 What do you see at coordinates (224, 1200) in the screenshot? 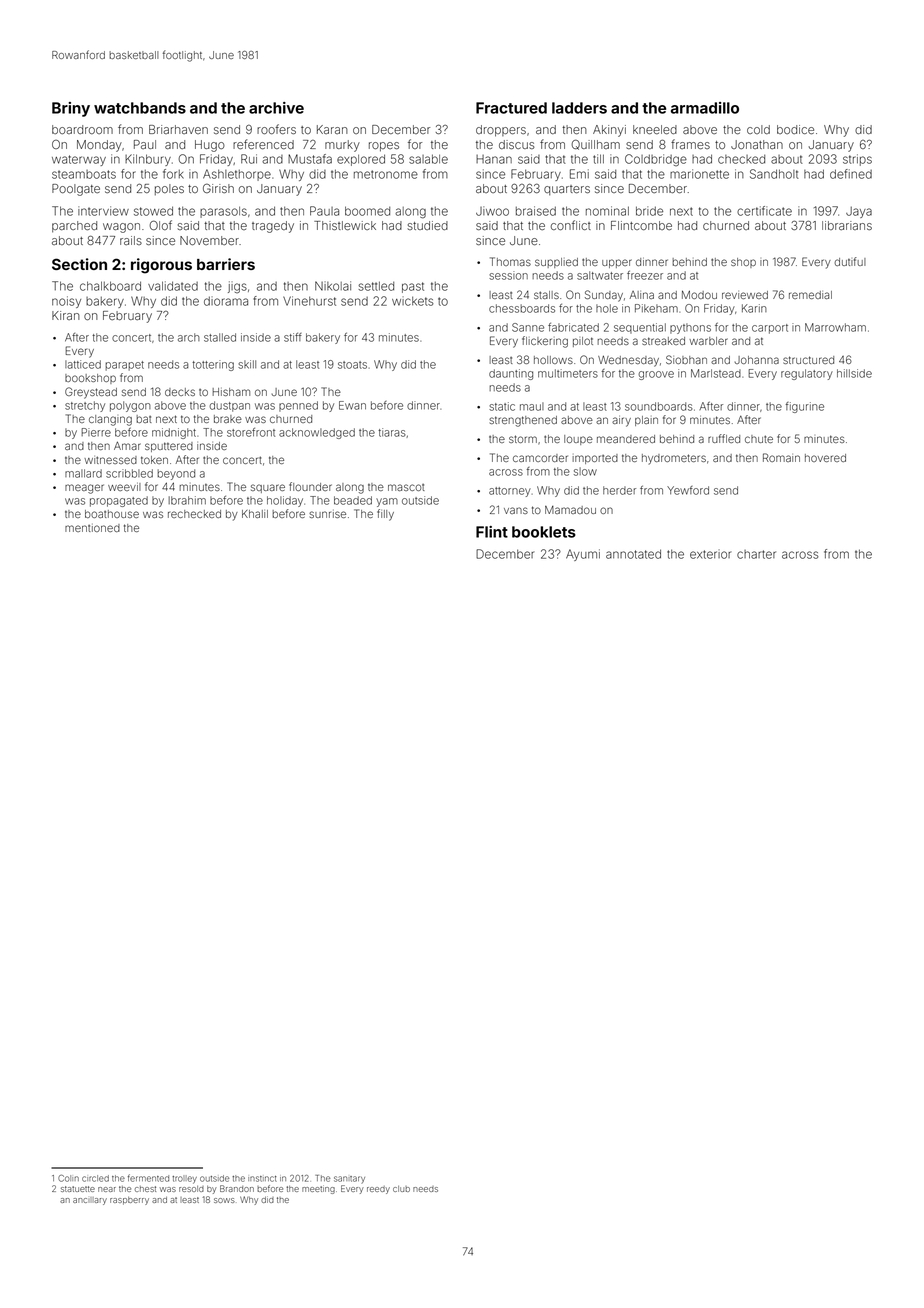
I see `sows` at bounding box center [224, 1200].
